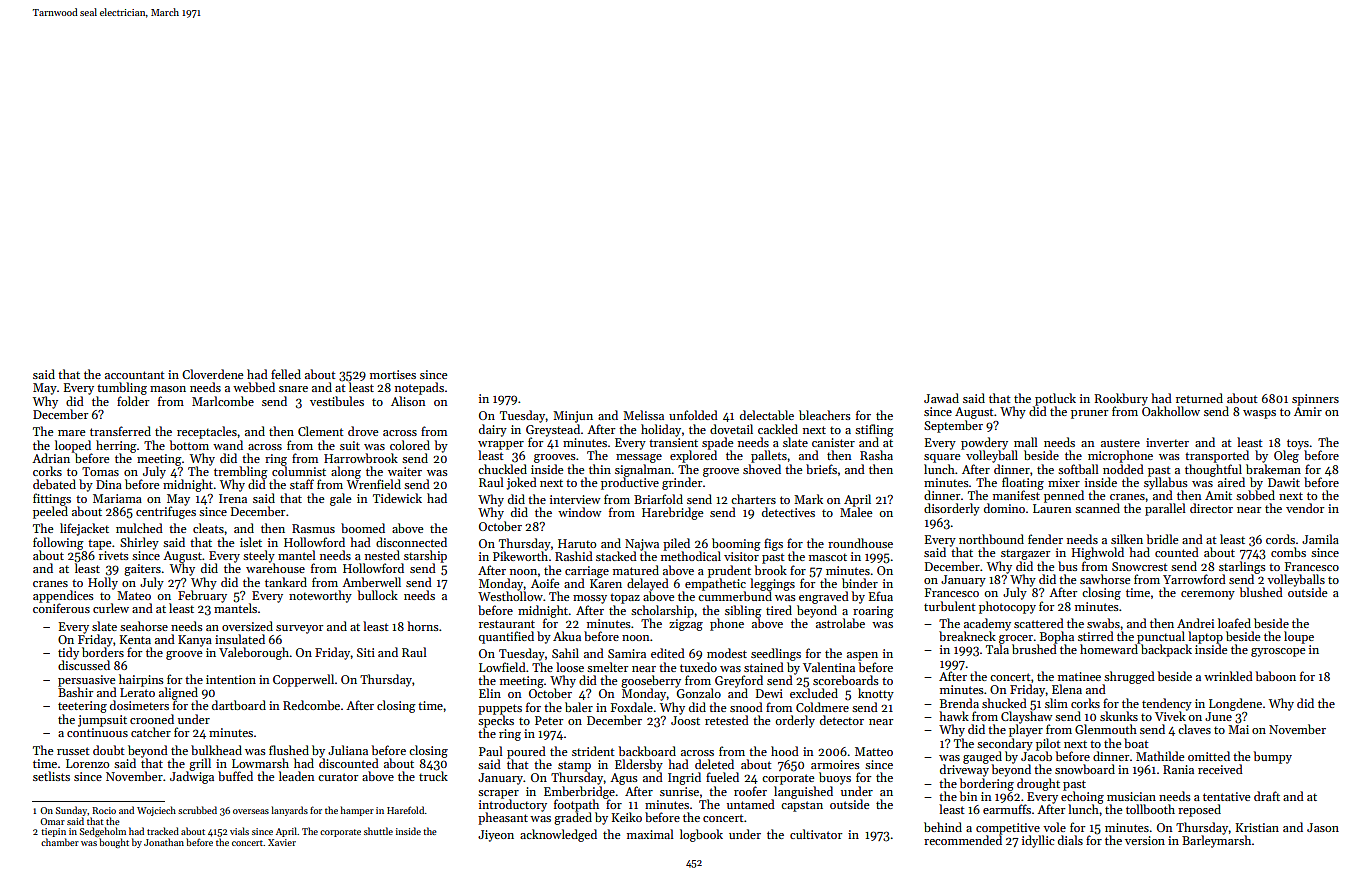  I want to click on graded, so click(573, 818).
